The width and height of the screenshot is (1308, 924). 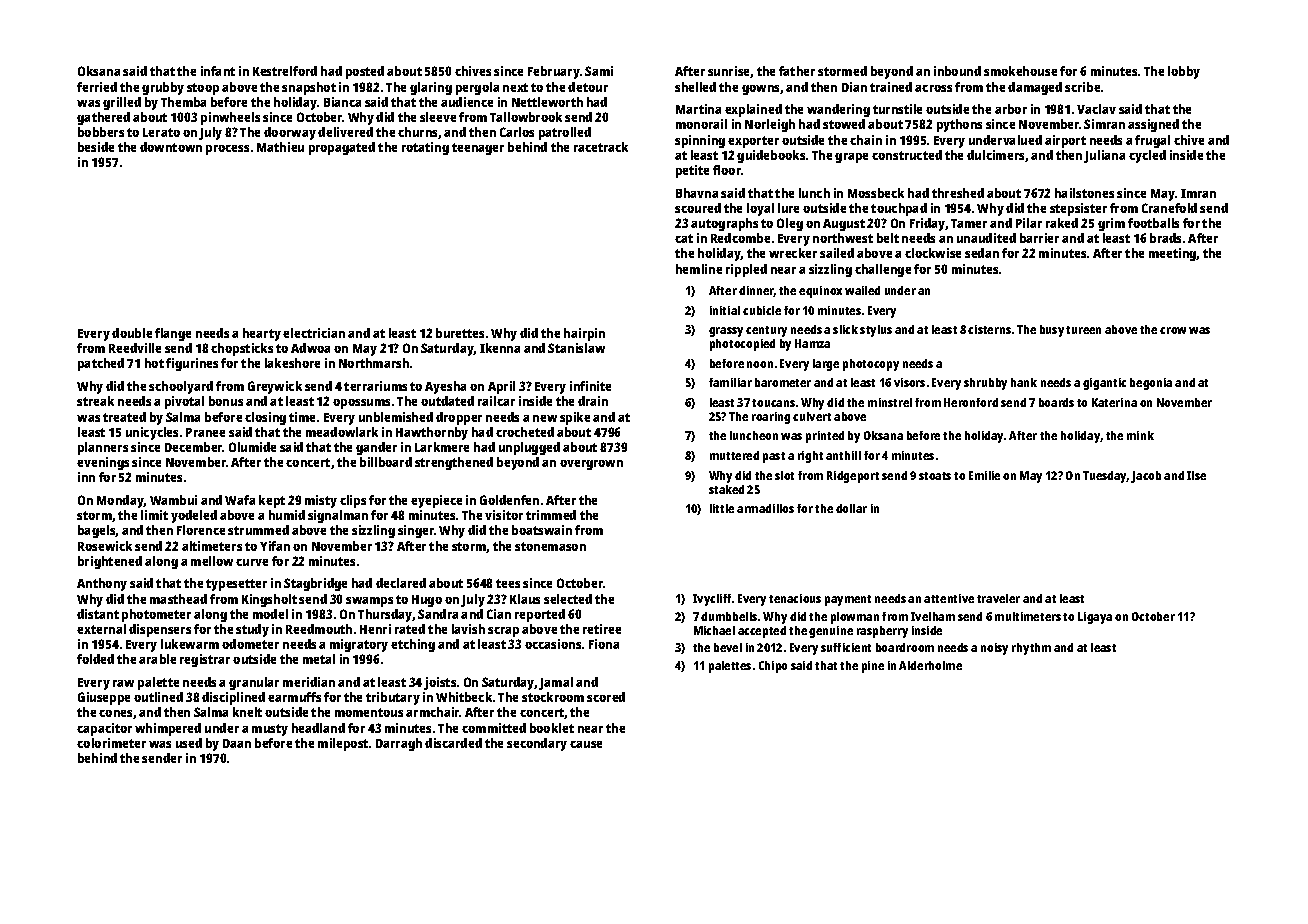 What do you see at coordinates (496, 401) in the screenshot?
I see `railcar` at bounding box center [496, 401].
